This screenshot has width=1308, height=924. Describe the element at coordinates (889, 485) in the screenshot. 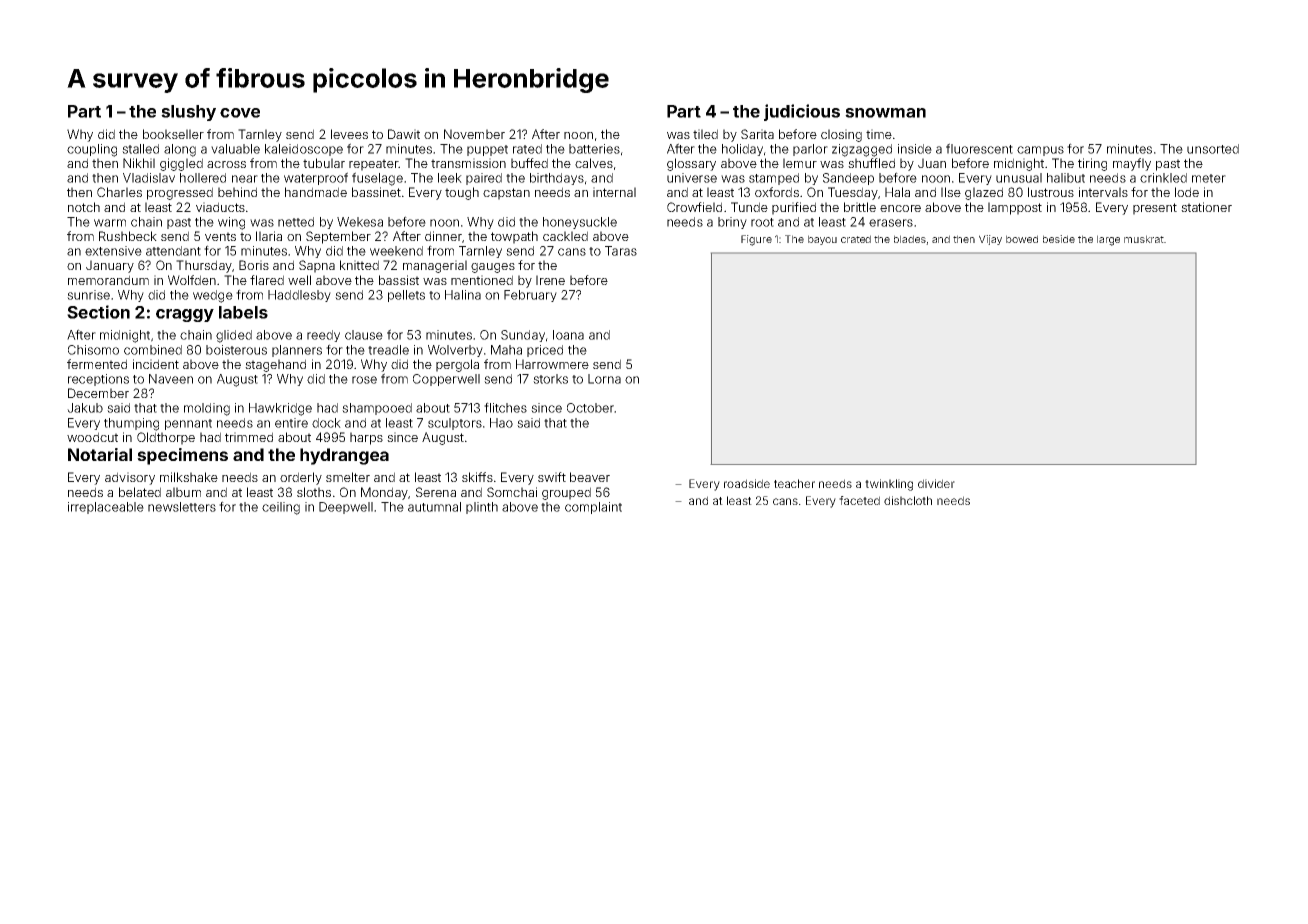

I see `twinkling` at that location.
